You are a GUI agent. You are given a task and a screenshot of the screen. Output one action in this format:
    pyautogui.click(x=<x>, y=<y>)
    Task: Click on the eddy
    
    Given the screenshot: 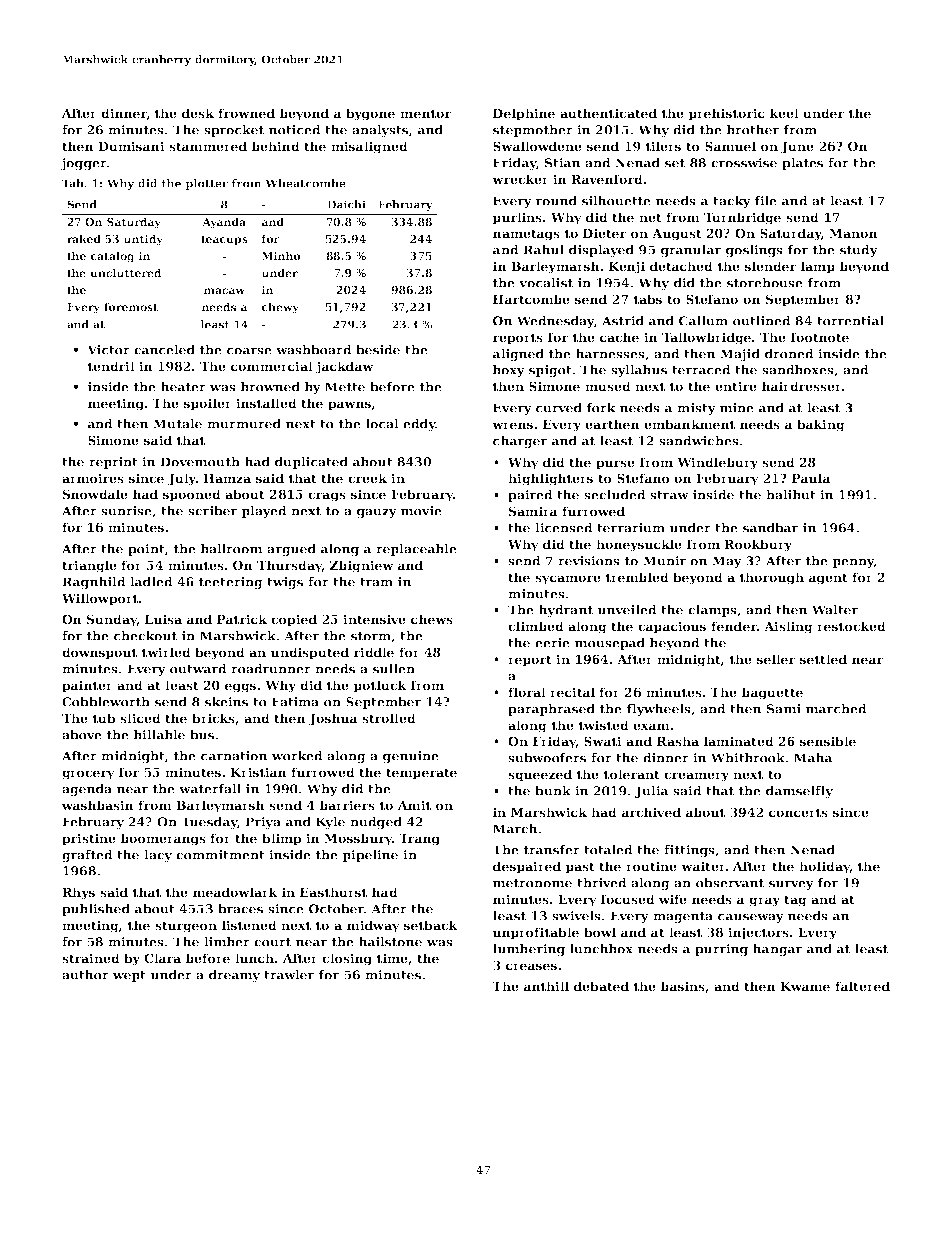 What is the action you would take?
    pyautogui.click(x=419, y=425)
